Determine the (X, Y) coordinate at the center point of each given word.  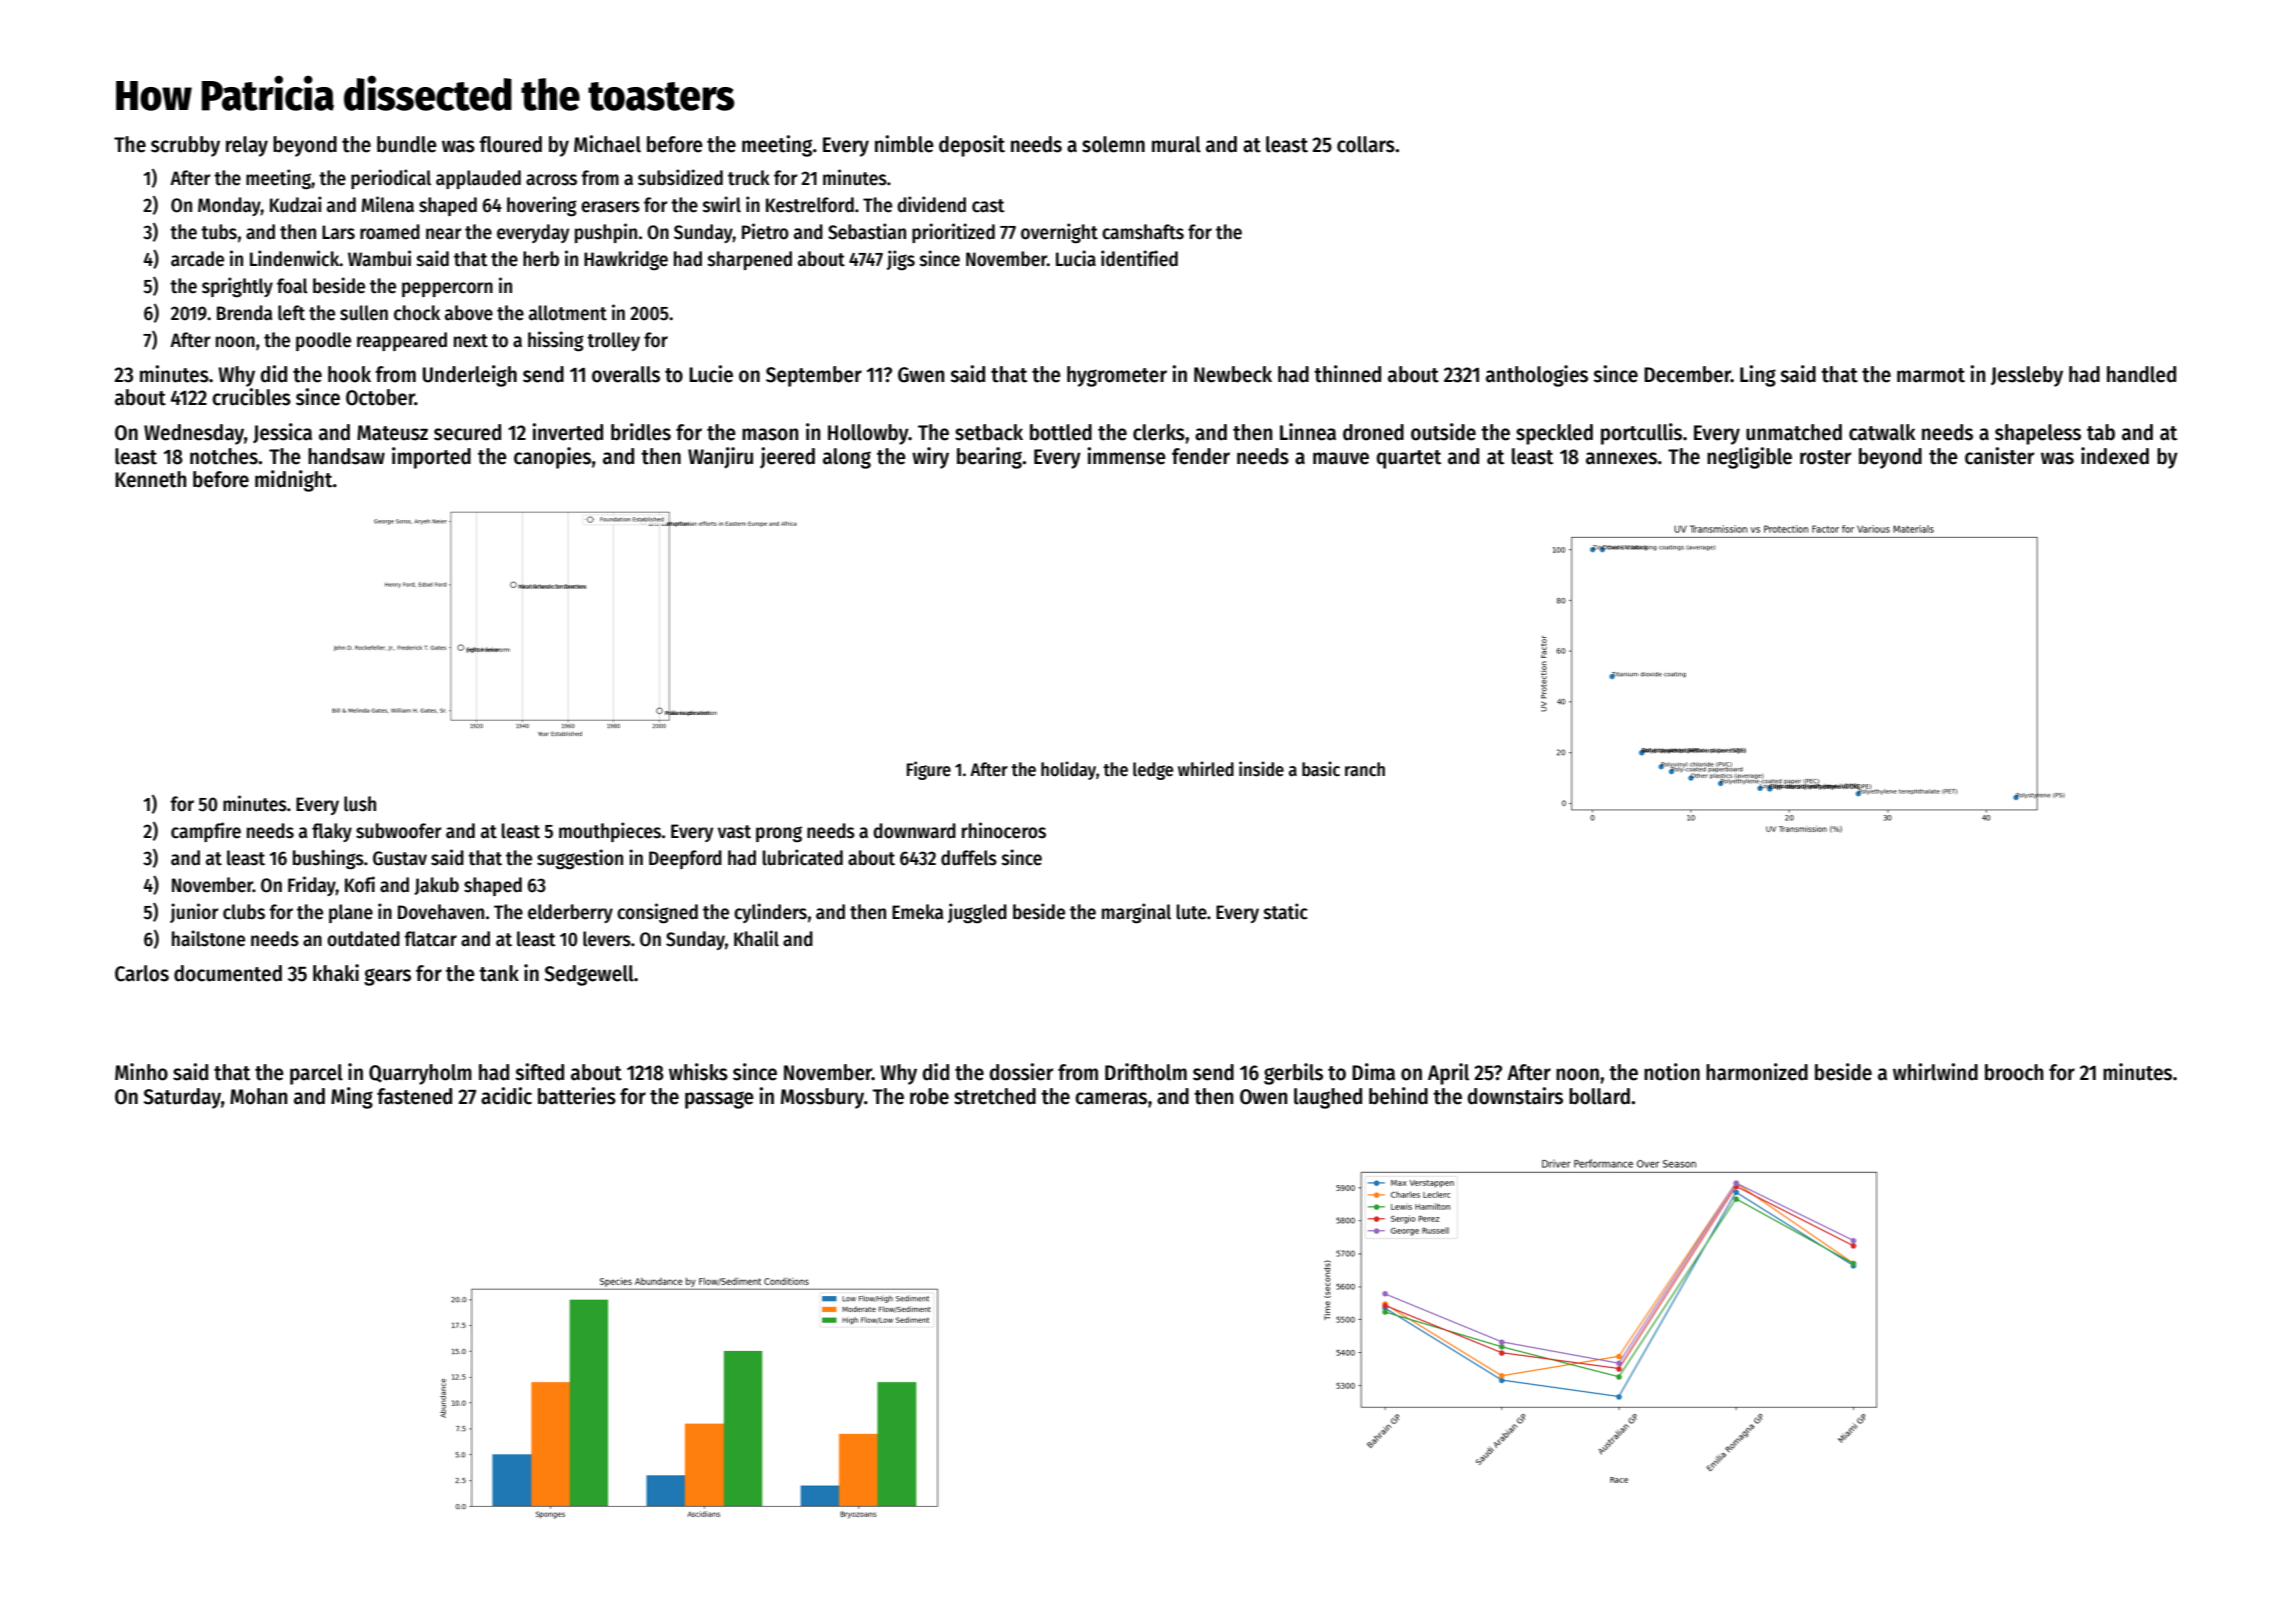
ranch (1365, 769)
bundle (407, 144)
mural (1176, 144)
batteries (577, 1096)
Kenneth (150, 479)
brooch (2014, 1072)
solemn (1113, 144)
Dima (1373, 1072)
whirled (1206, 769)
